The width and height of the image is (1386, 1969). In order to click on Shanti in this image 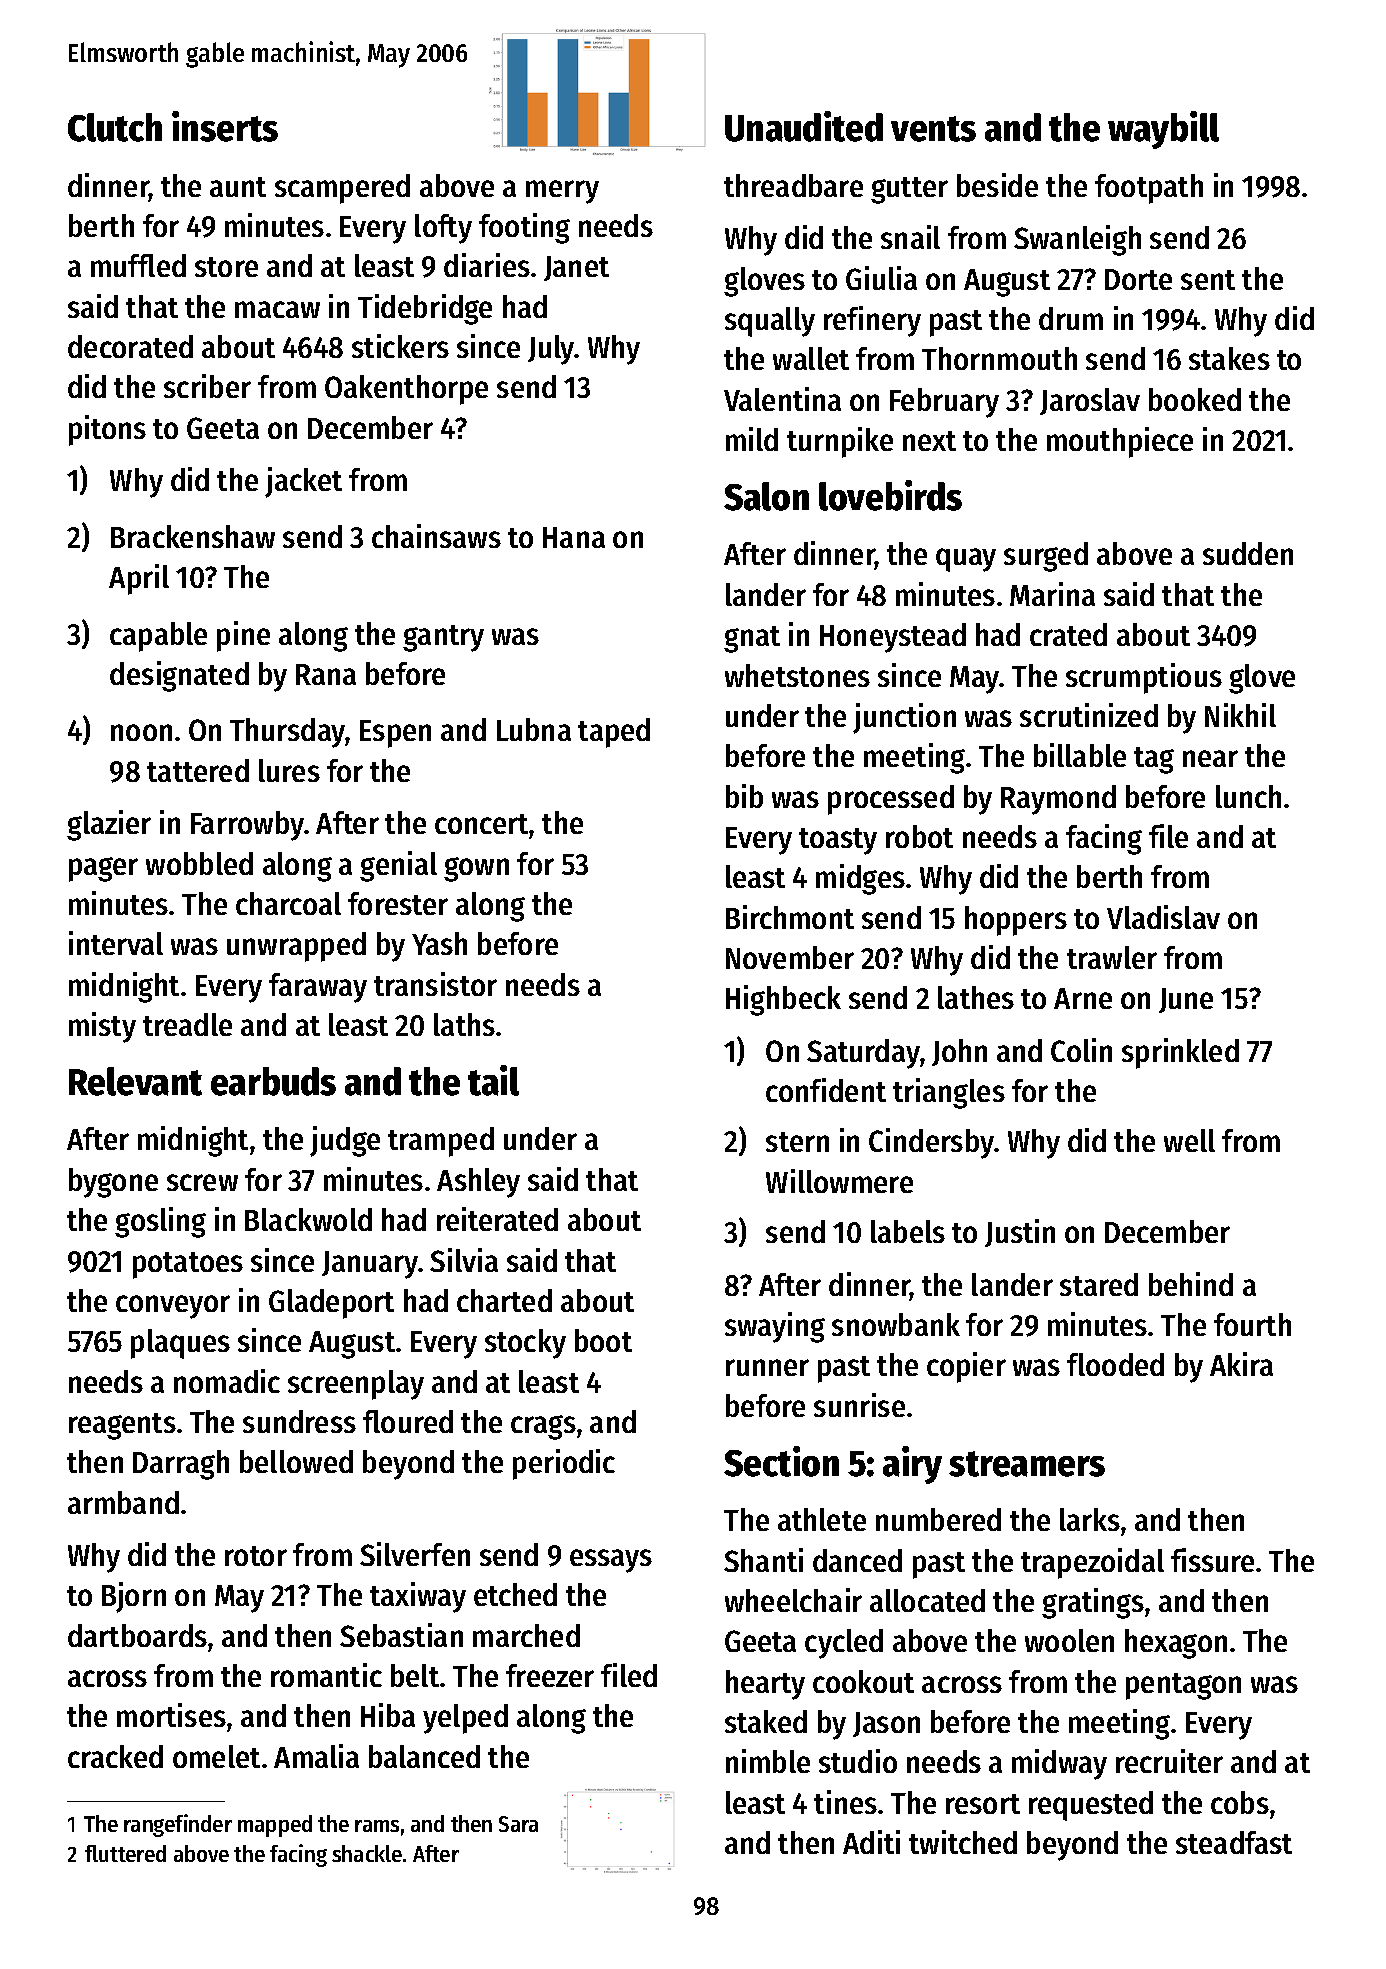, I will do `click(763, 1560)`.
